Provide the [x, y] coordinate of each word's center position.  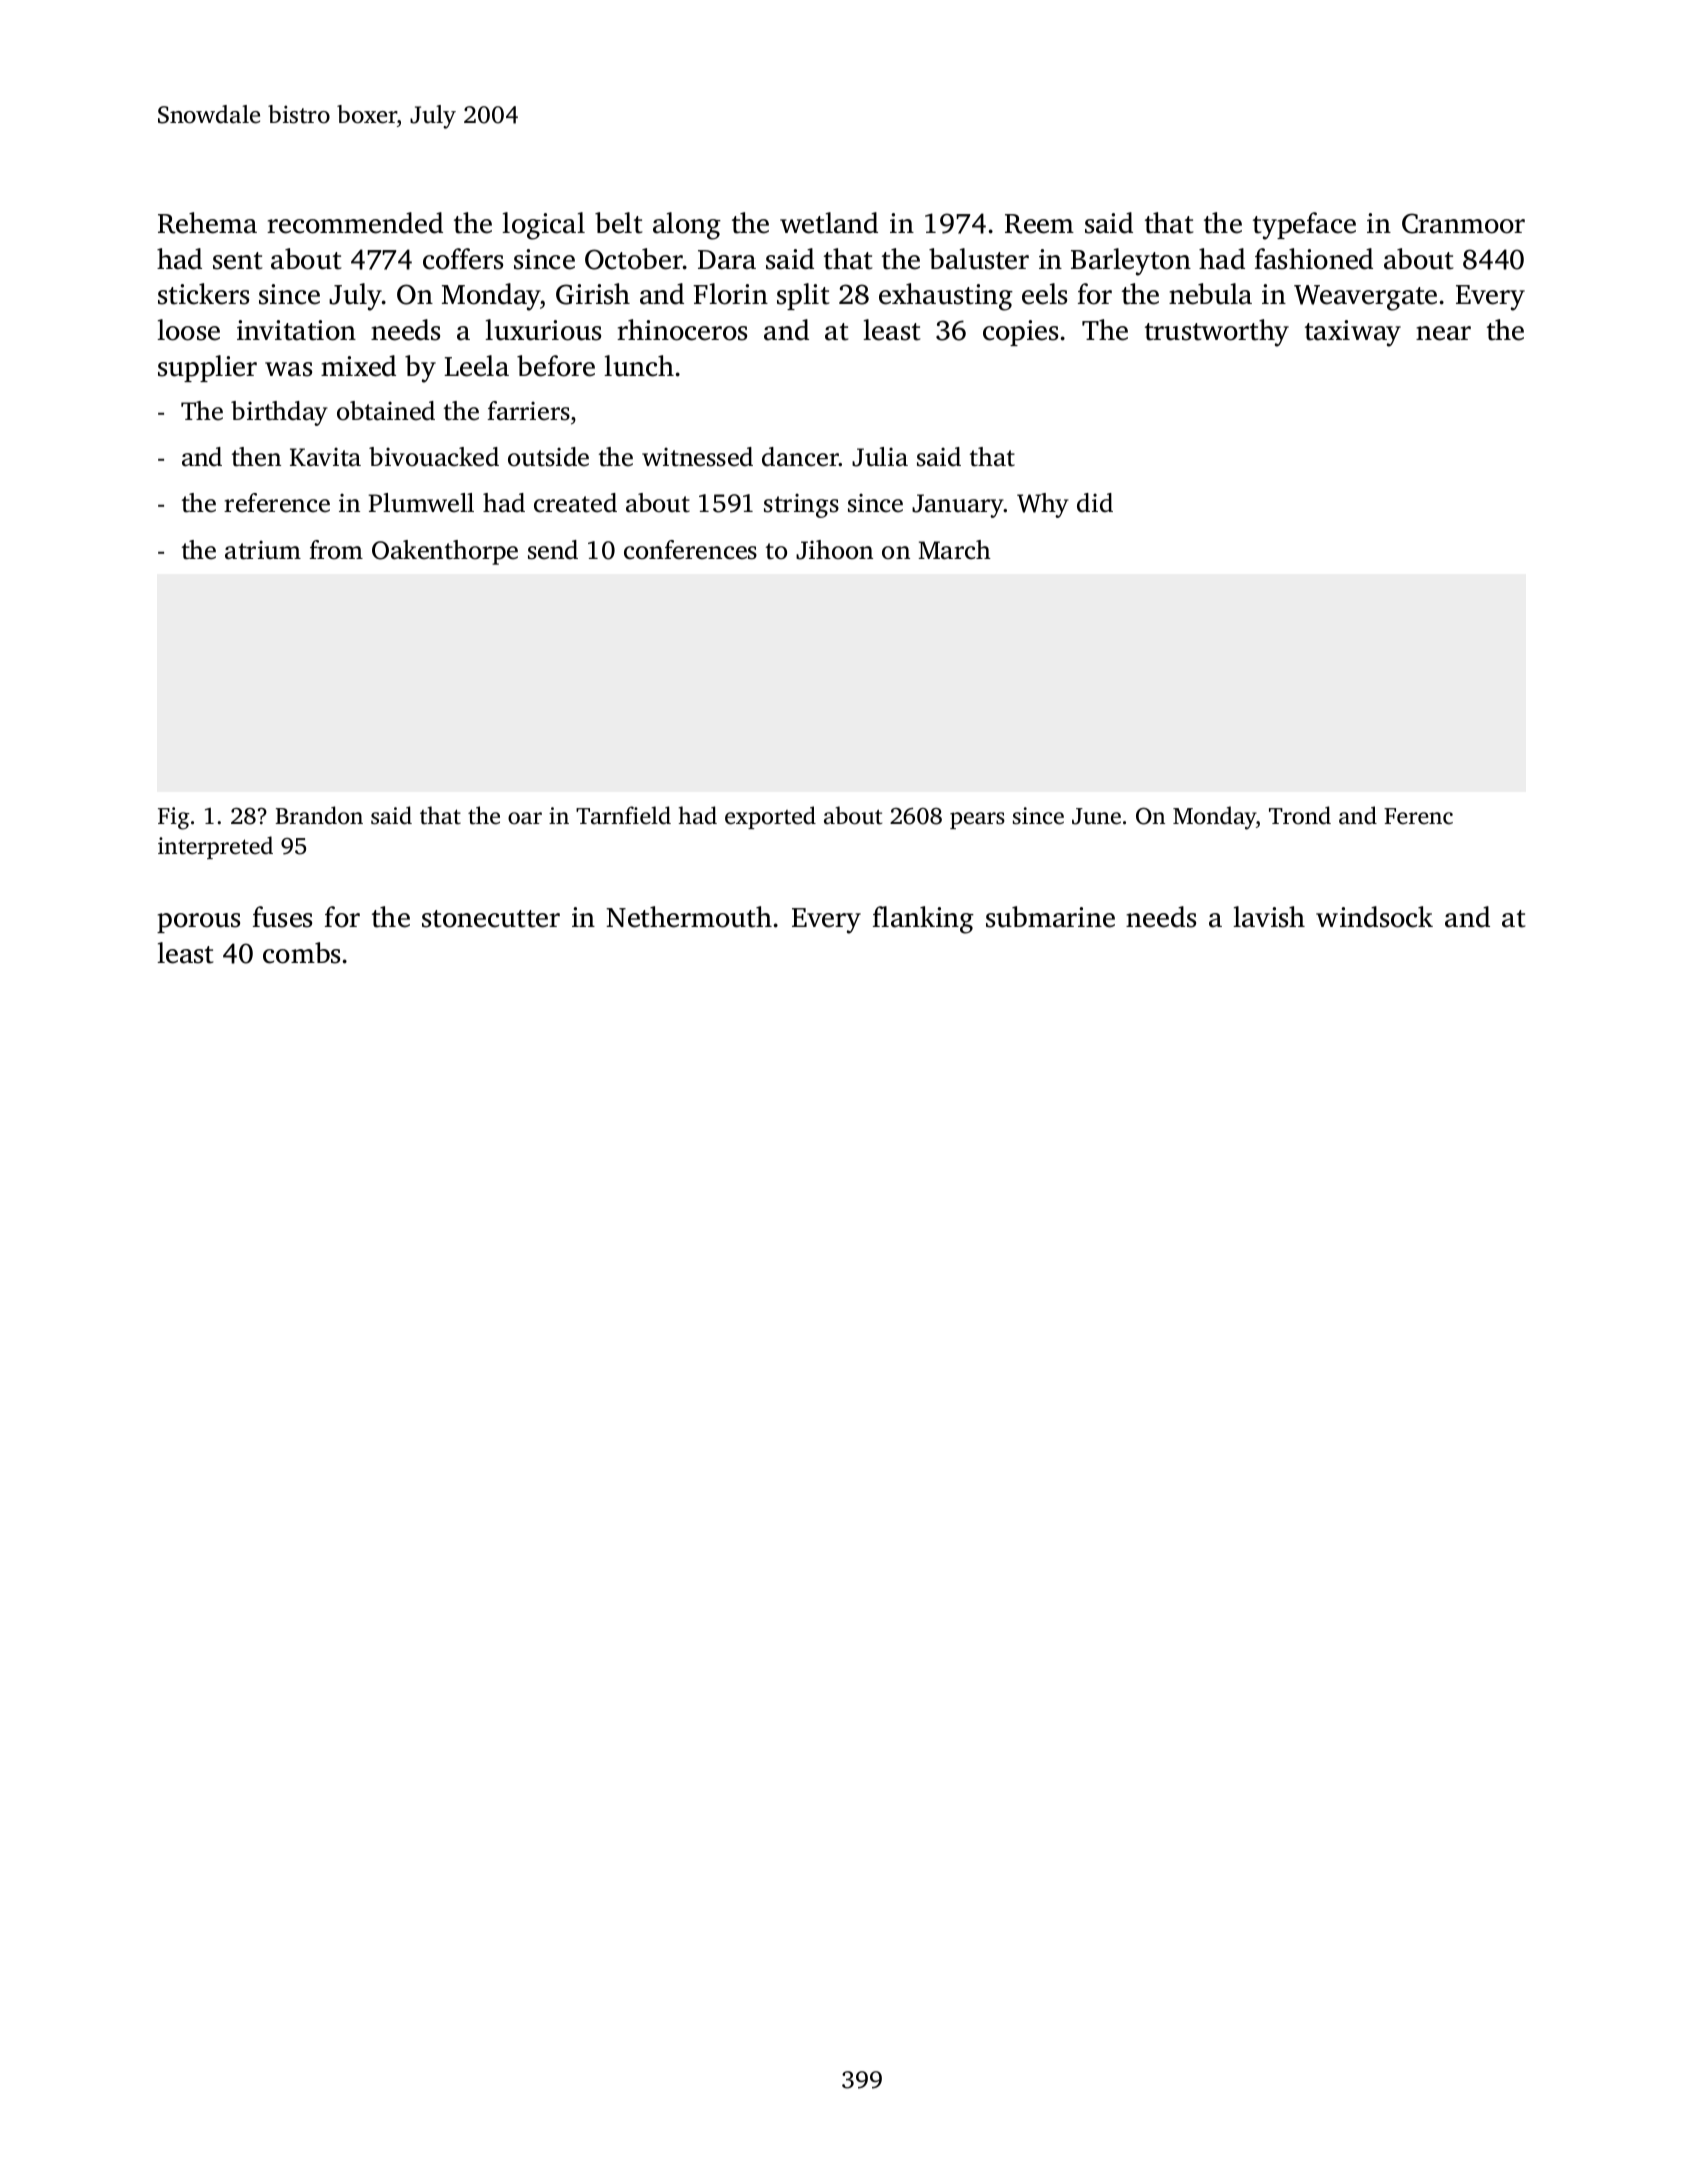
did [1095, 503]
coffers [463, 259]
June [1096, 816]
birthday [279, 413]
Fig [174, 818]
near [1443, 333]
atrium [263, 550]
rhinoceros [682, 330]
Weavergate [1365, 298]
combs [301, 953]
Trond [1300, 815]
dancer [800, 457]
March [954, 550]
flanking [923, 920]
